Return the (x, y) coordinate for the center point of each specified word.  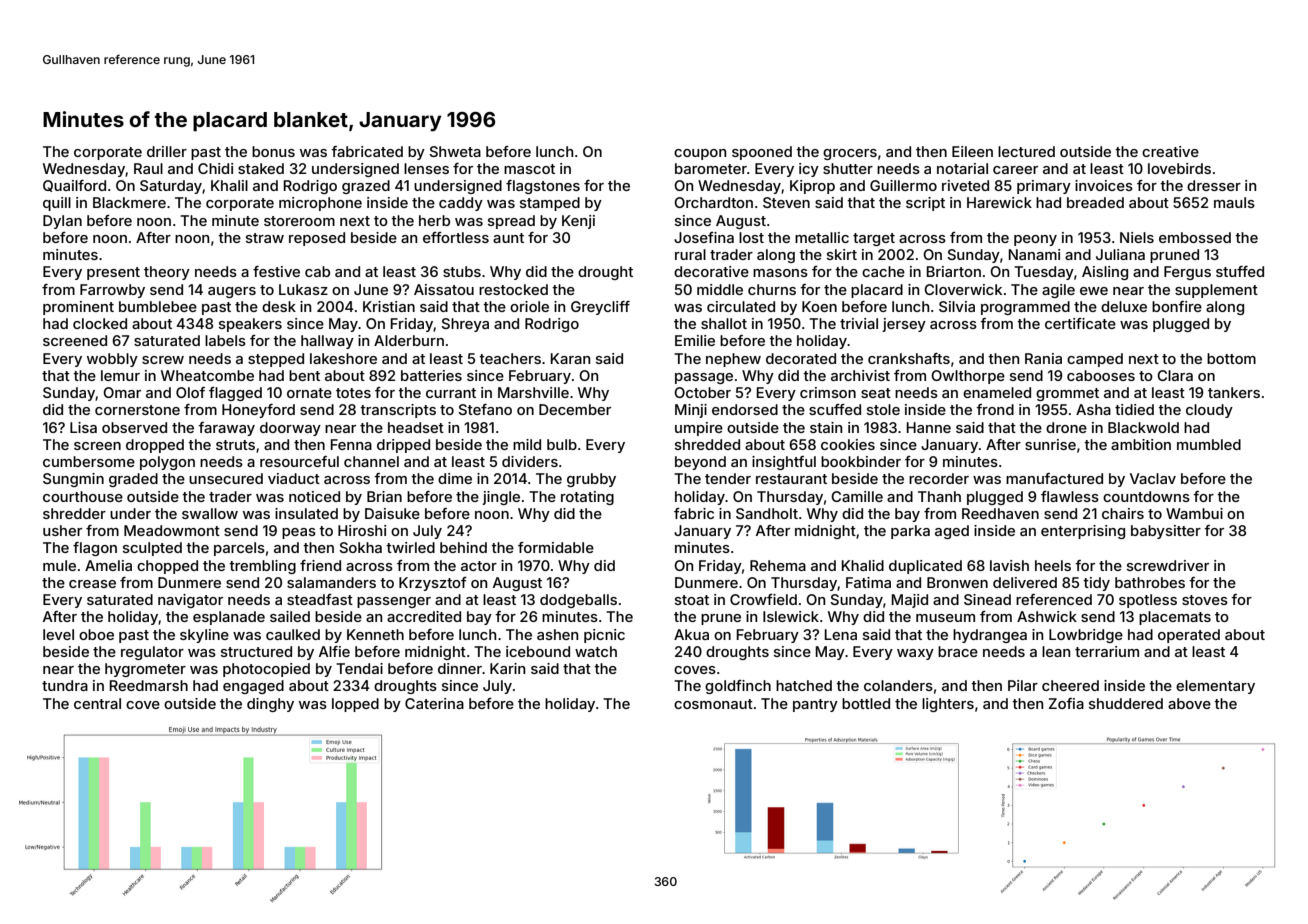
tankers (1234, 392)
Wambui (1194, 513)
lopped (355, 705)
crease (92, 584)
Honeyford (258, 411)
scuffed (835, 409)
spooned (762, 153)
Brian (384, 496)
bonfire (1177, 306)
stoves (1205, 600)
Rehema (778, 565)
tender (728, 478)
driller (167, 151)
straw (265, 238)
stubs (462, 271)
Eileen (972, 151)
